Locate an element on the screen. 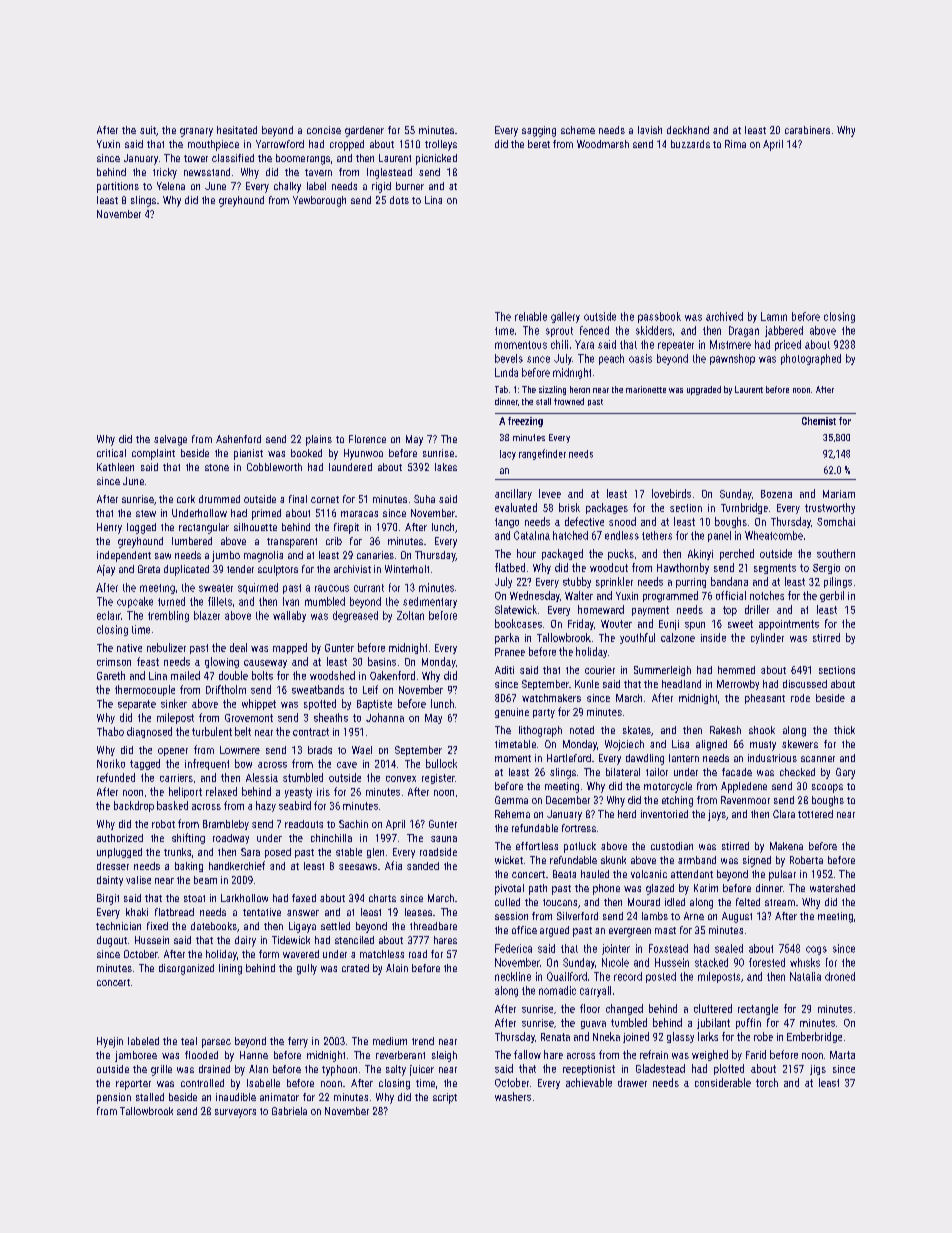  carabiners is located at coordinates (807, 130).
